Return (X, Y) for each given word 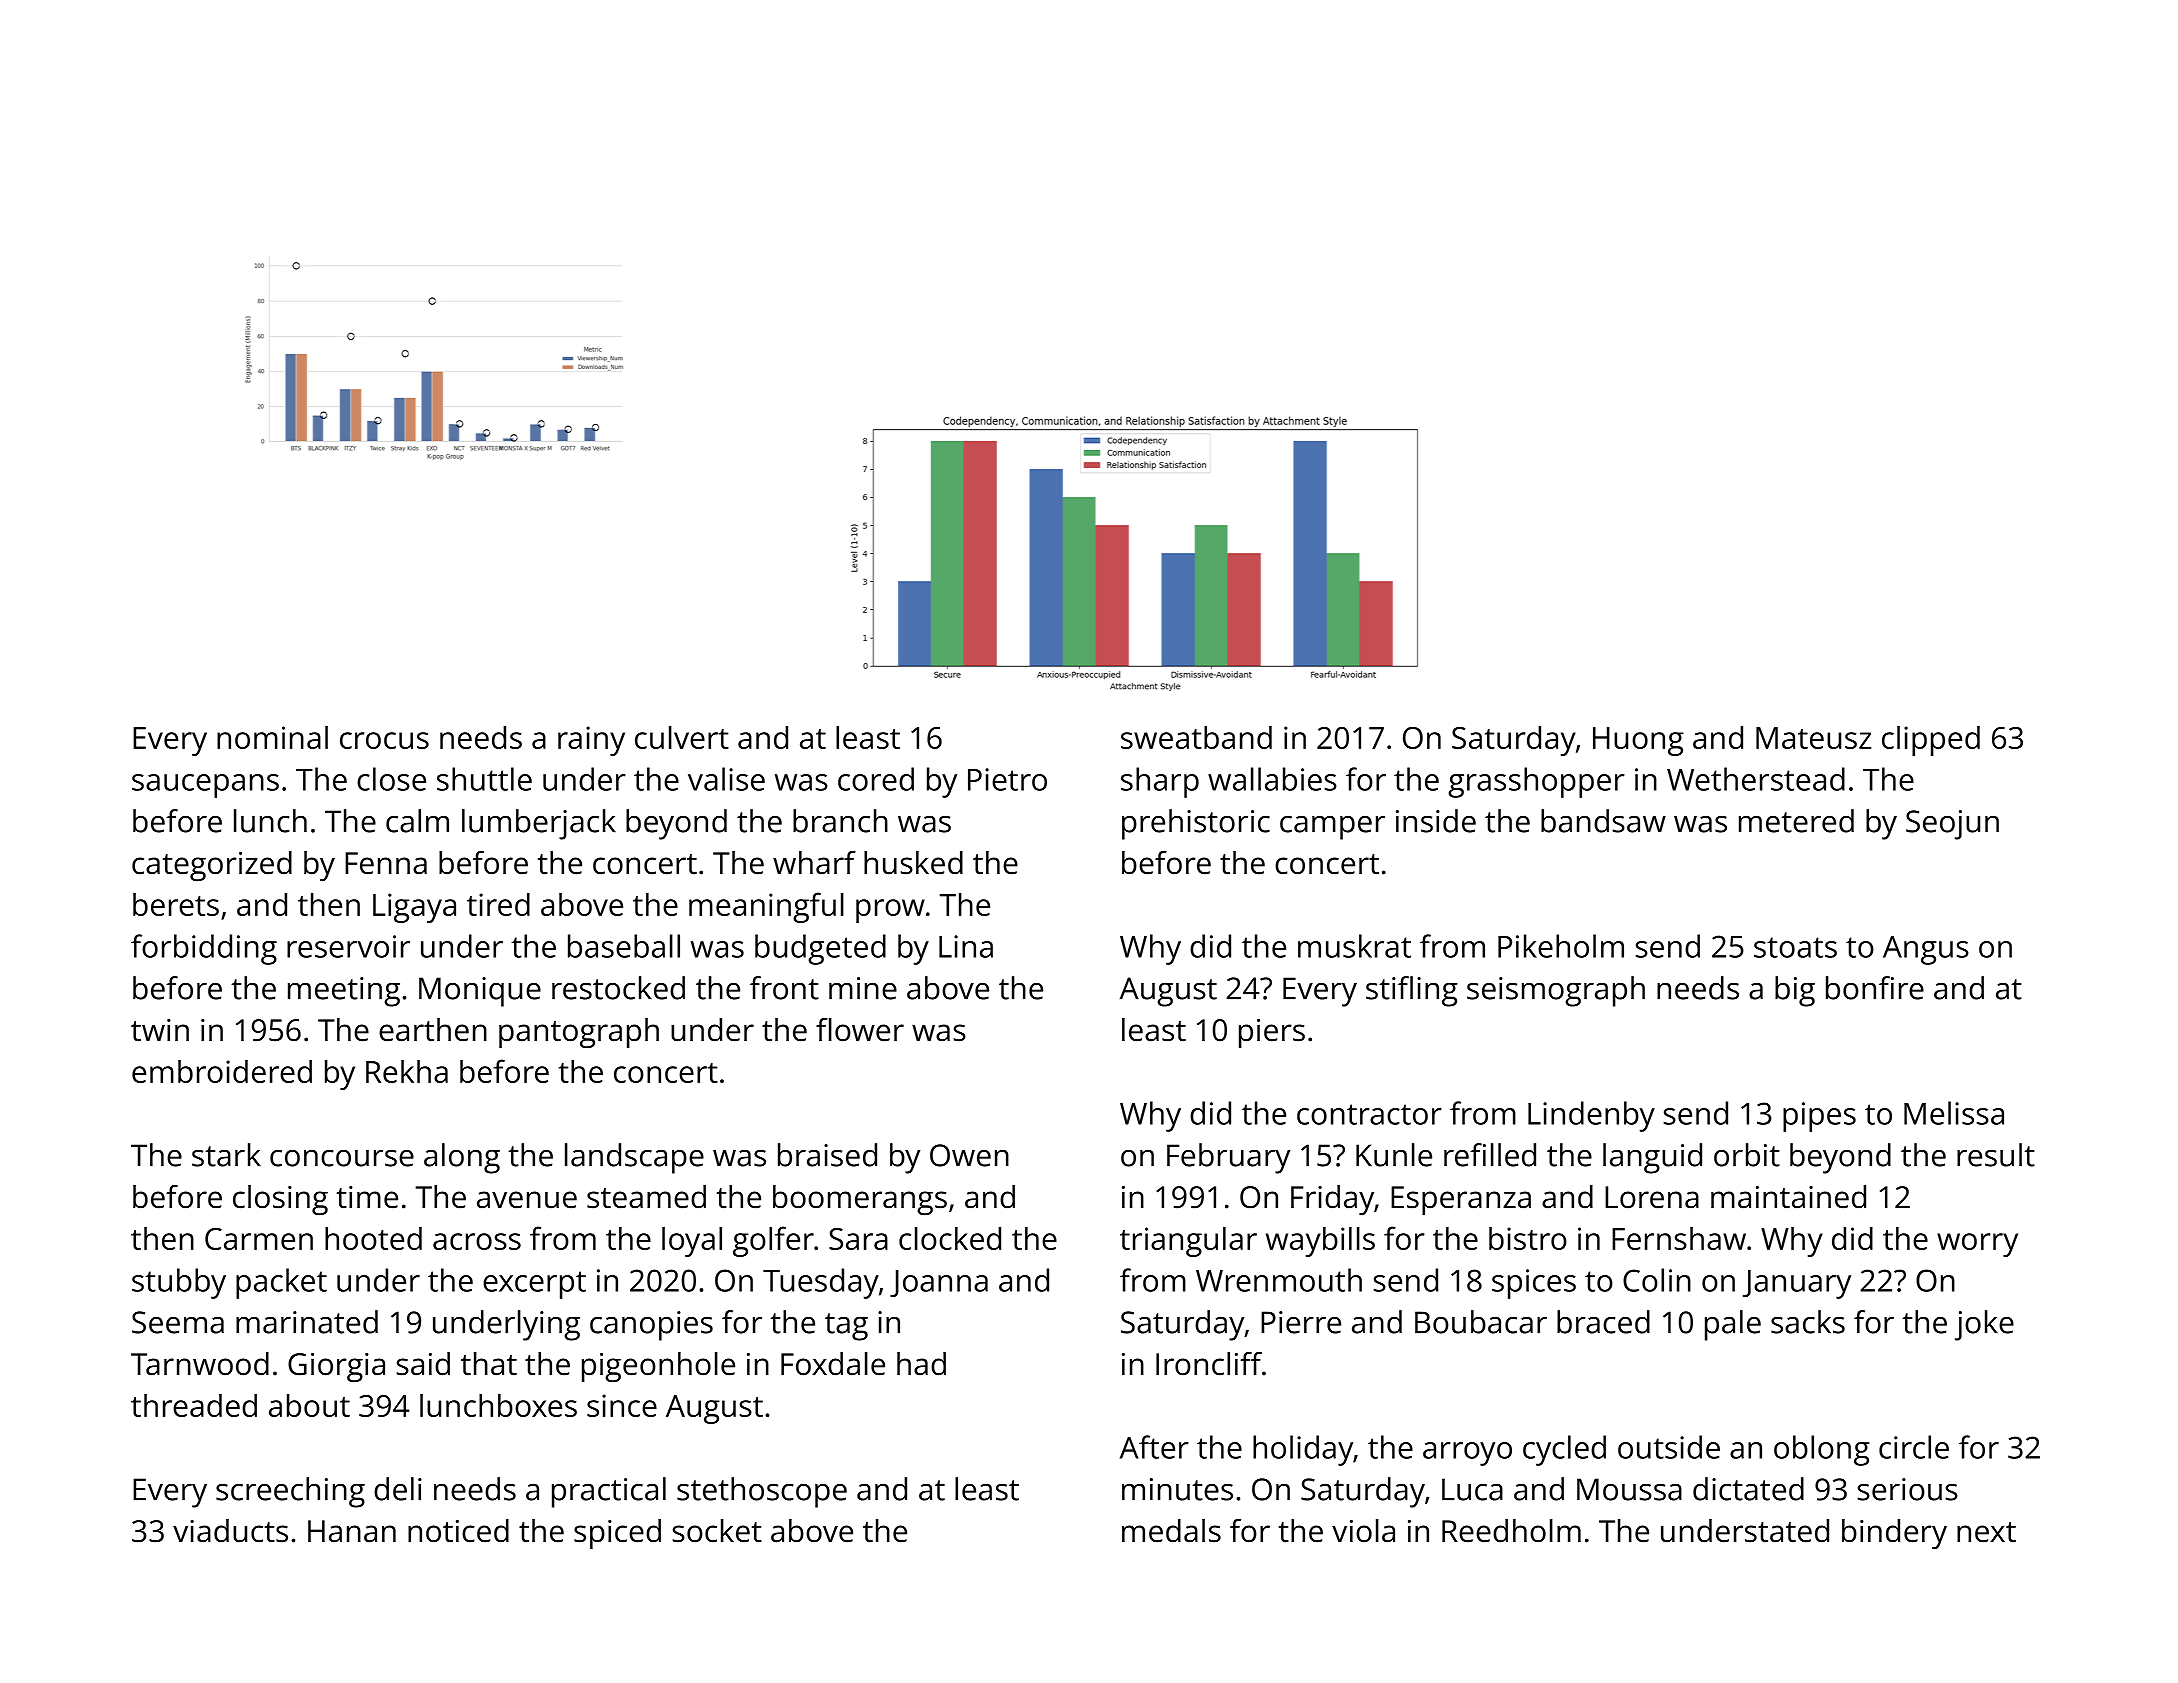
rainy (591, 741)
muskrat (1354, 946)
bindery (1894, 1534)
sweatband (1196, 737)
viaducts (230, 1531)
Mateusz (1813, 738)
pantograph (579, 1033)
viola (1363, 1531)
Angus (1926, 950)
